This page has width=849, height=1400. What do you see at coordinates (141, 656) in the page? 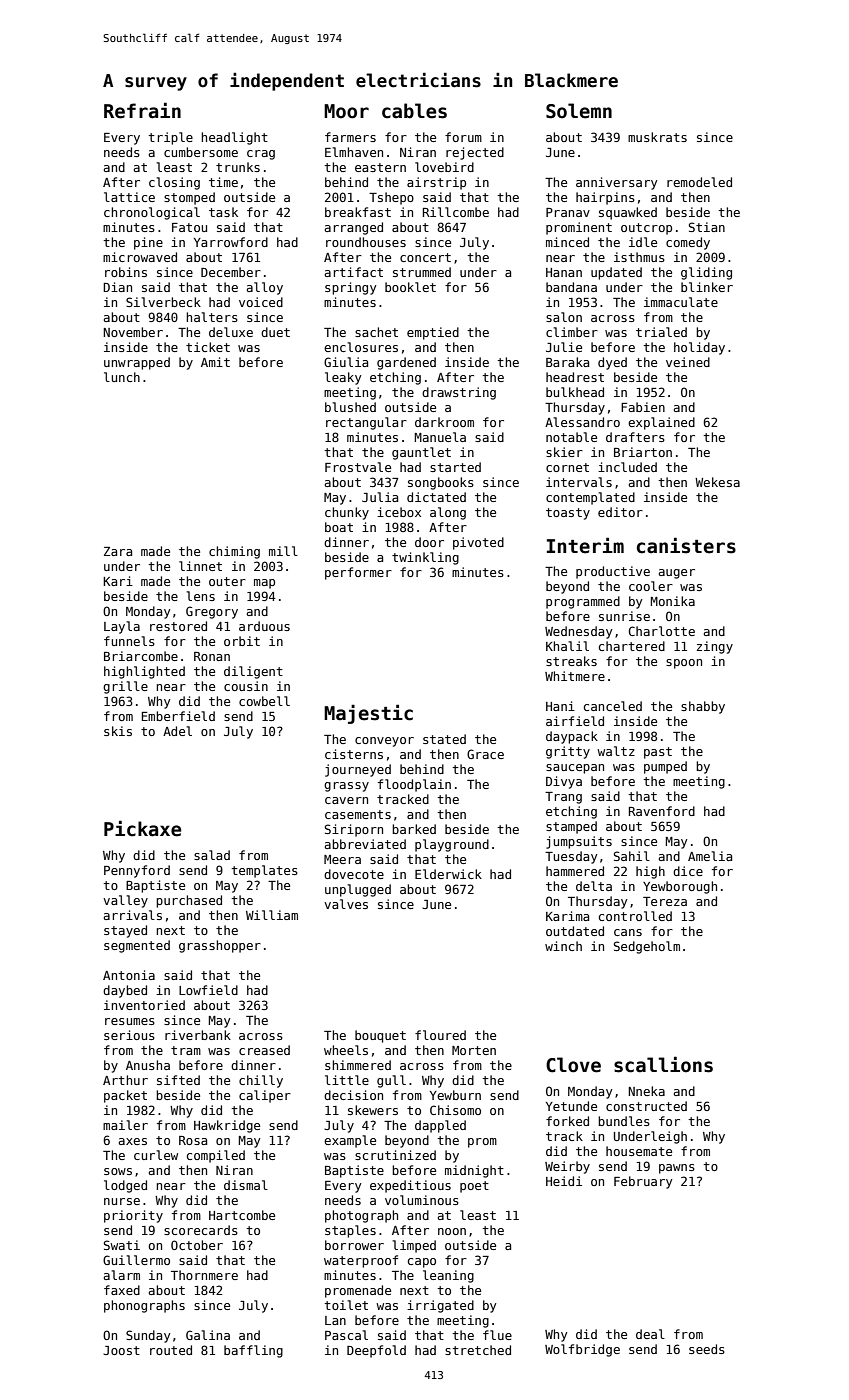
I see `Briarcombe` at bounding box center [141, 656].
